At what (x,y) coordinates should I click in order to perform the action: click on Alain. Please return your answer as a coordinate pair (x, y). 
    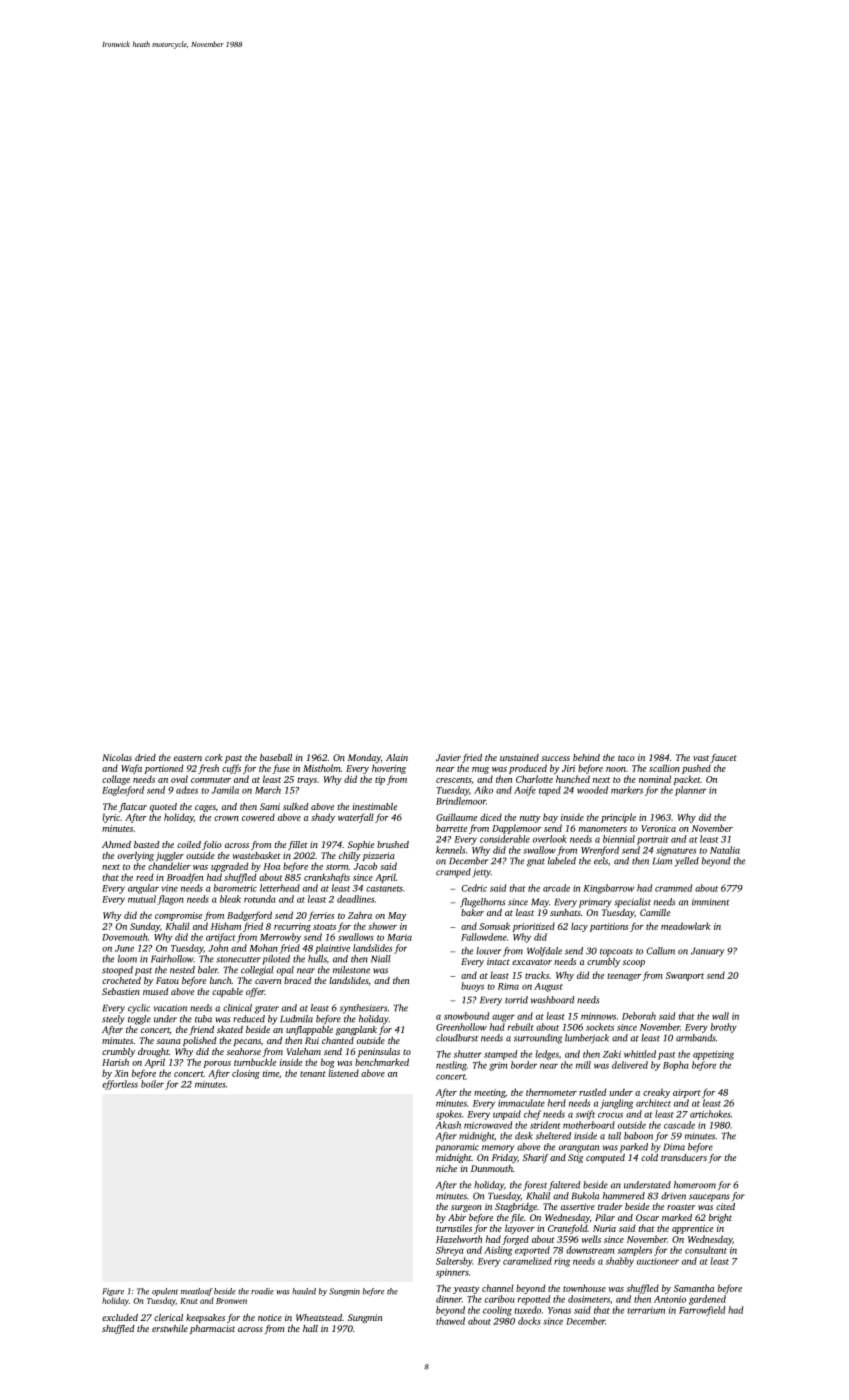
    Looking at the image, I should click on (397, 757).
